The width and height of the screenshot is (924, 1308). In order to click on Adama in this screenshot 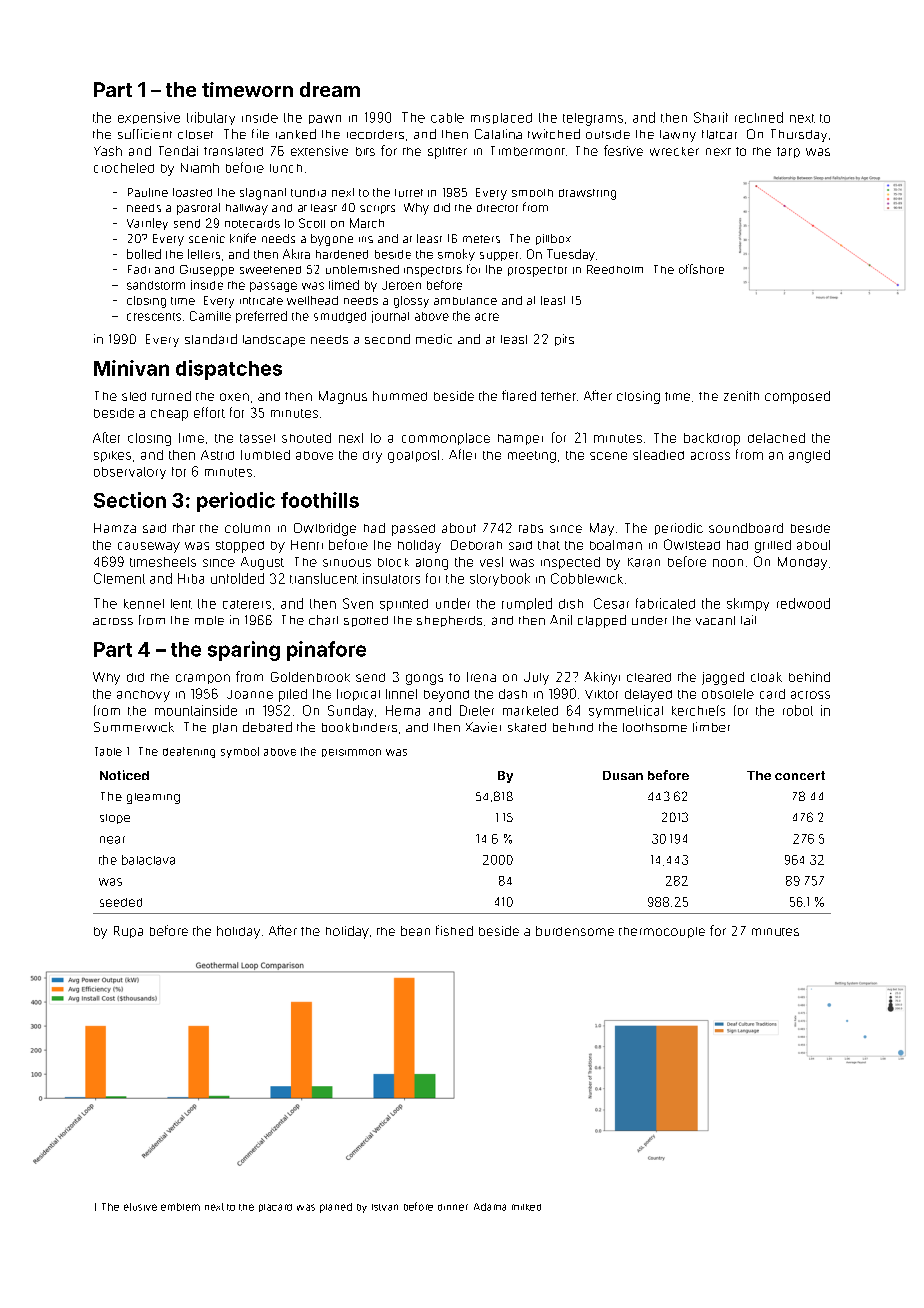, I will do `click(490, 1207)`.
